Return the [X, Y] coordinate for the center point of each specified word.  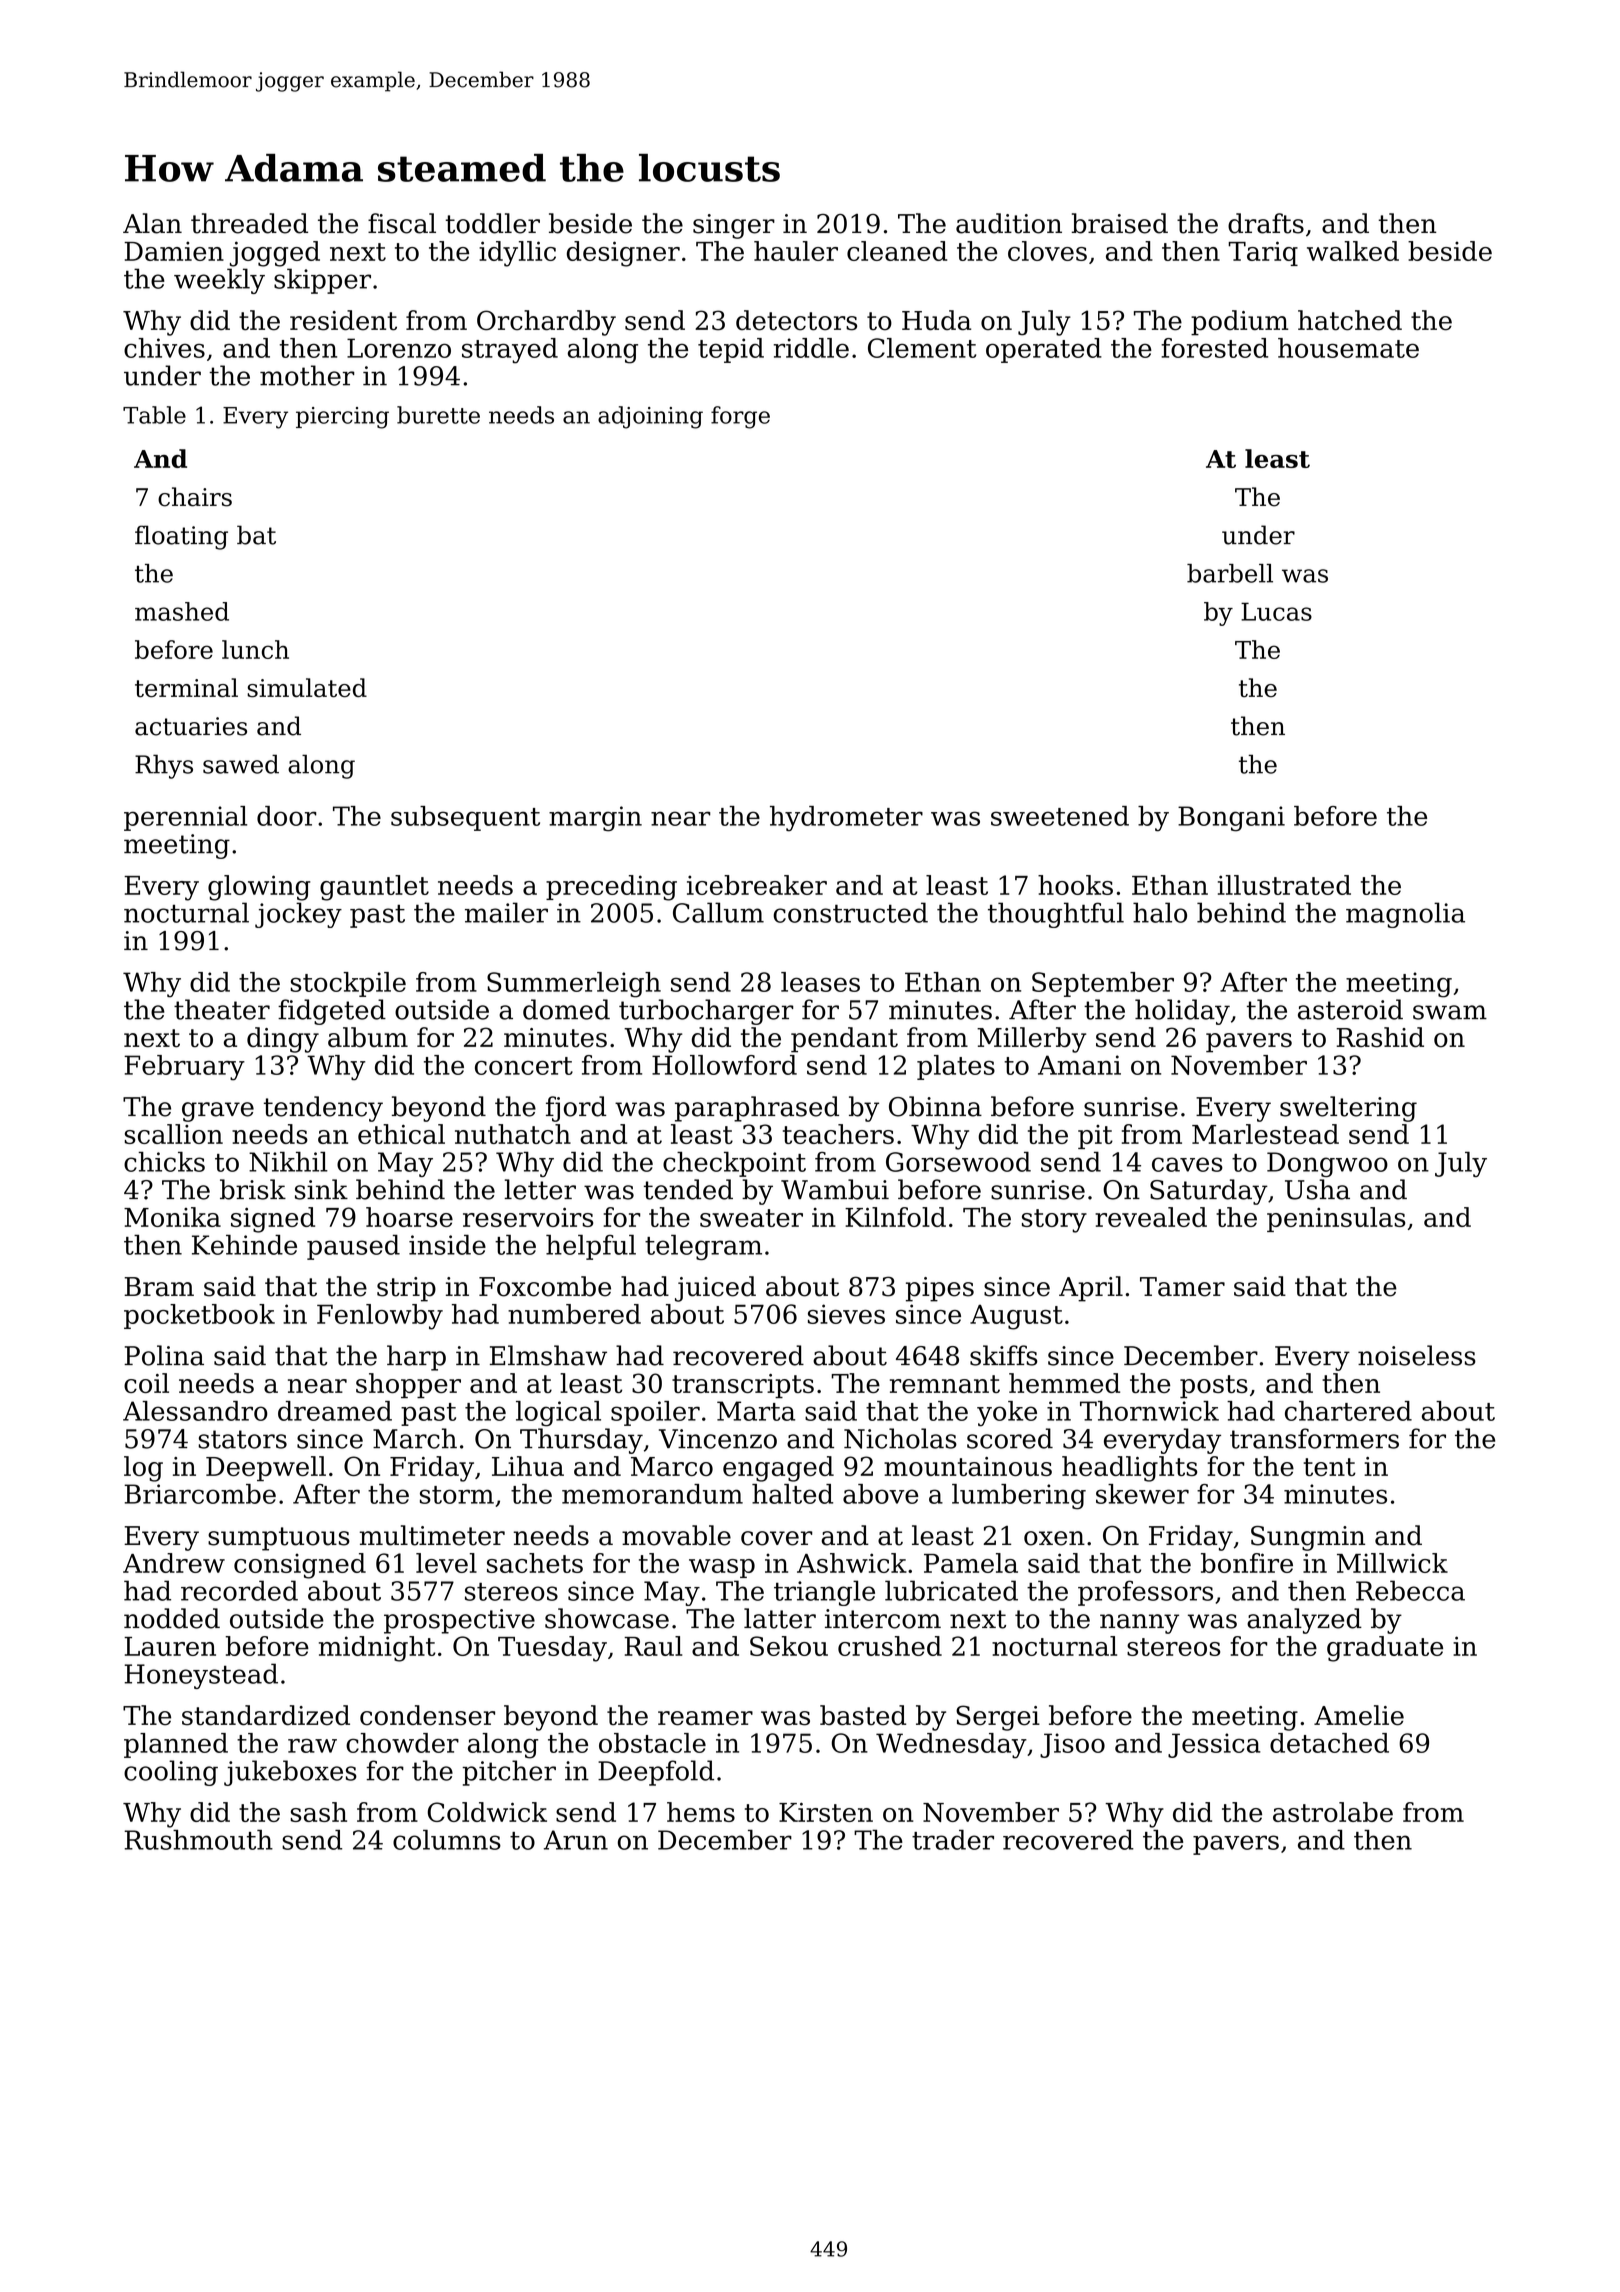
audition [1009, 223]
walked [1353, 251]
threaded [249, 223]
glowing [259, 888]
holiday [1182, 1012]
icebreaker [757, 885]
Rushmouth [198, 1840]
